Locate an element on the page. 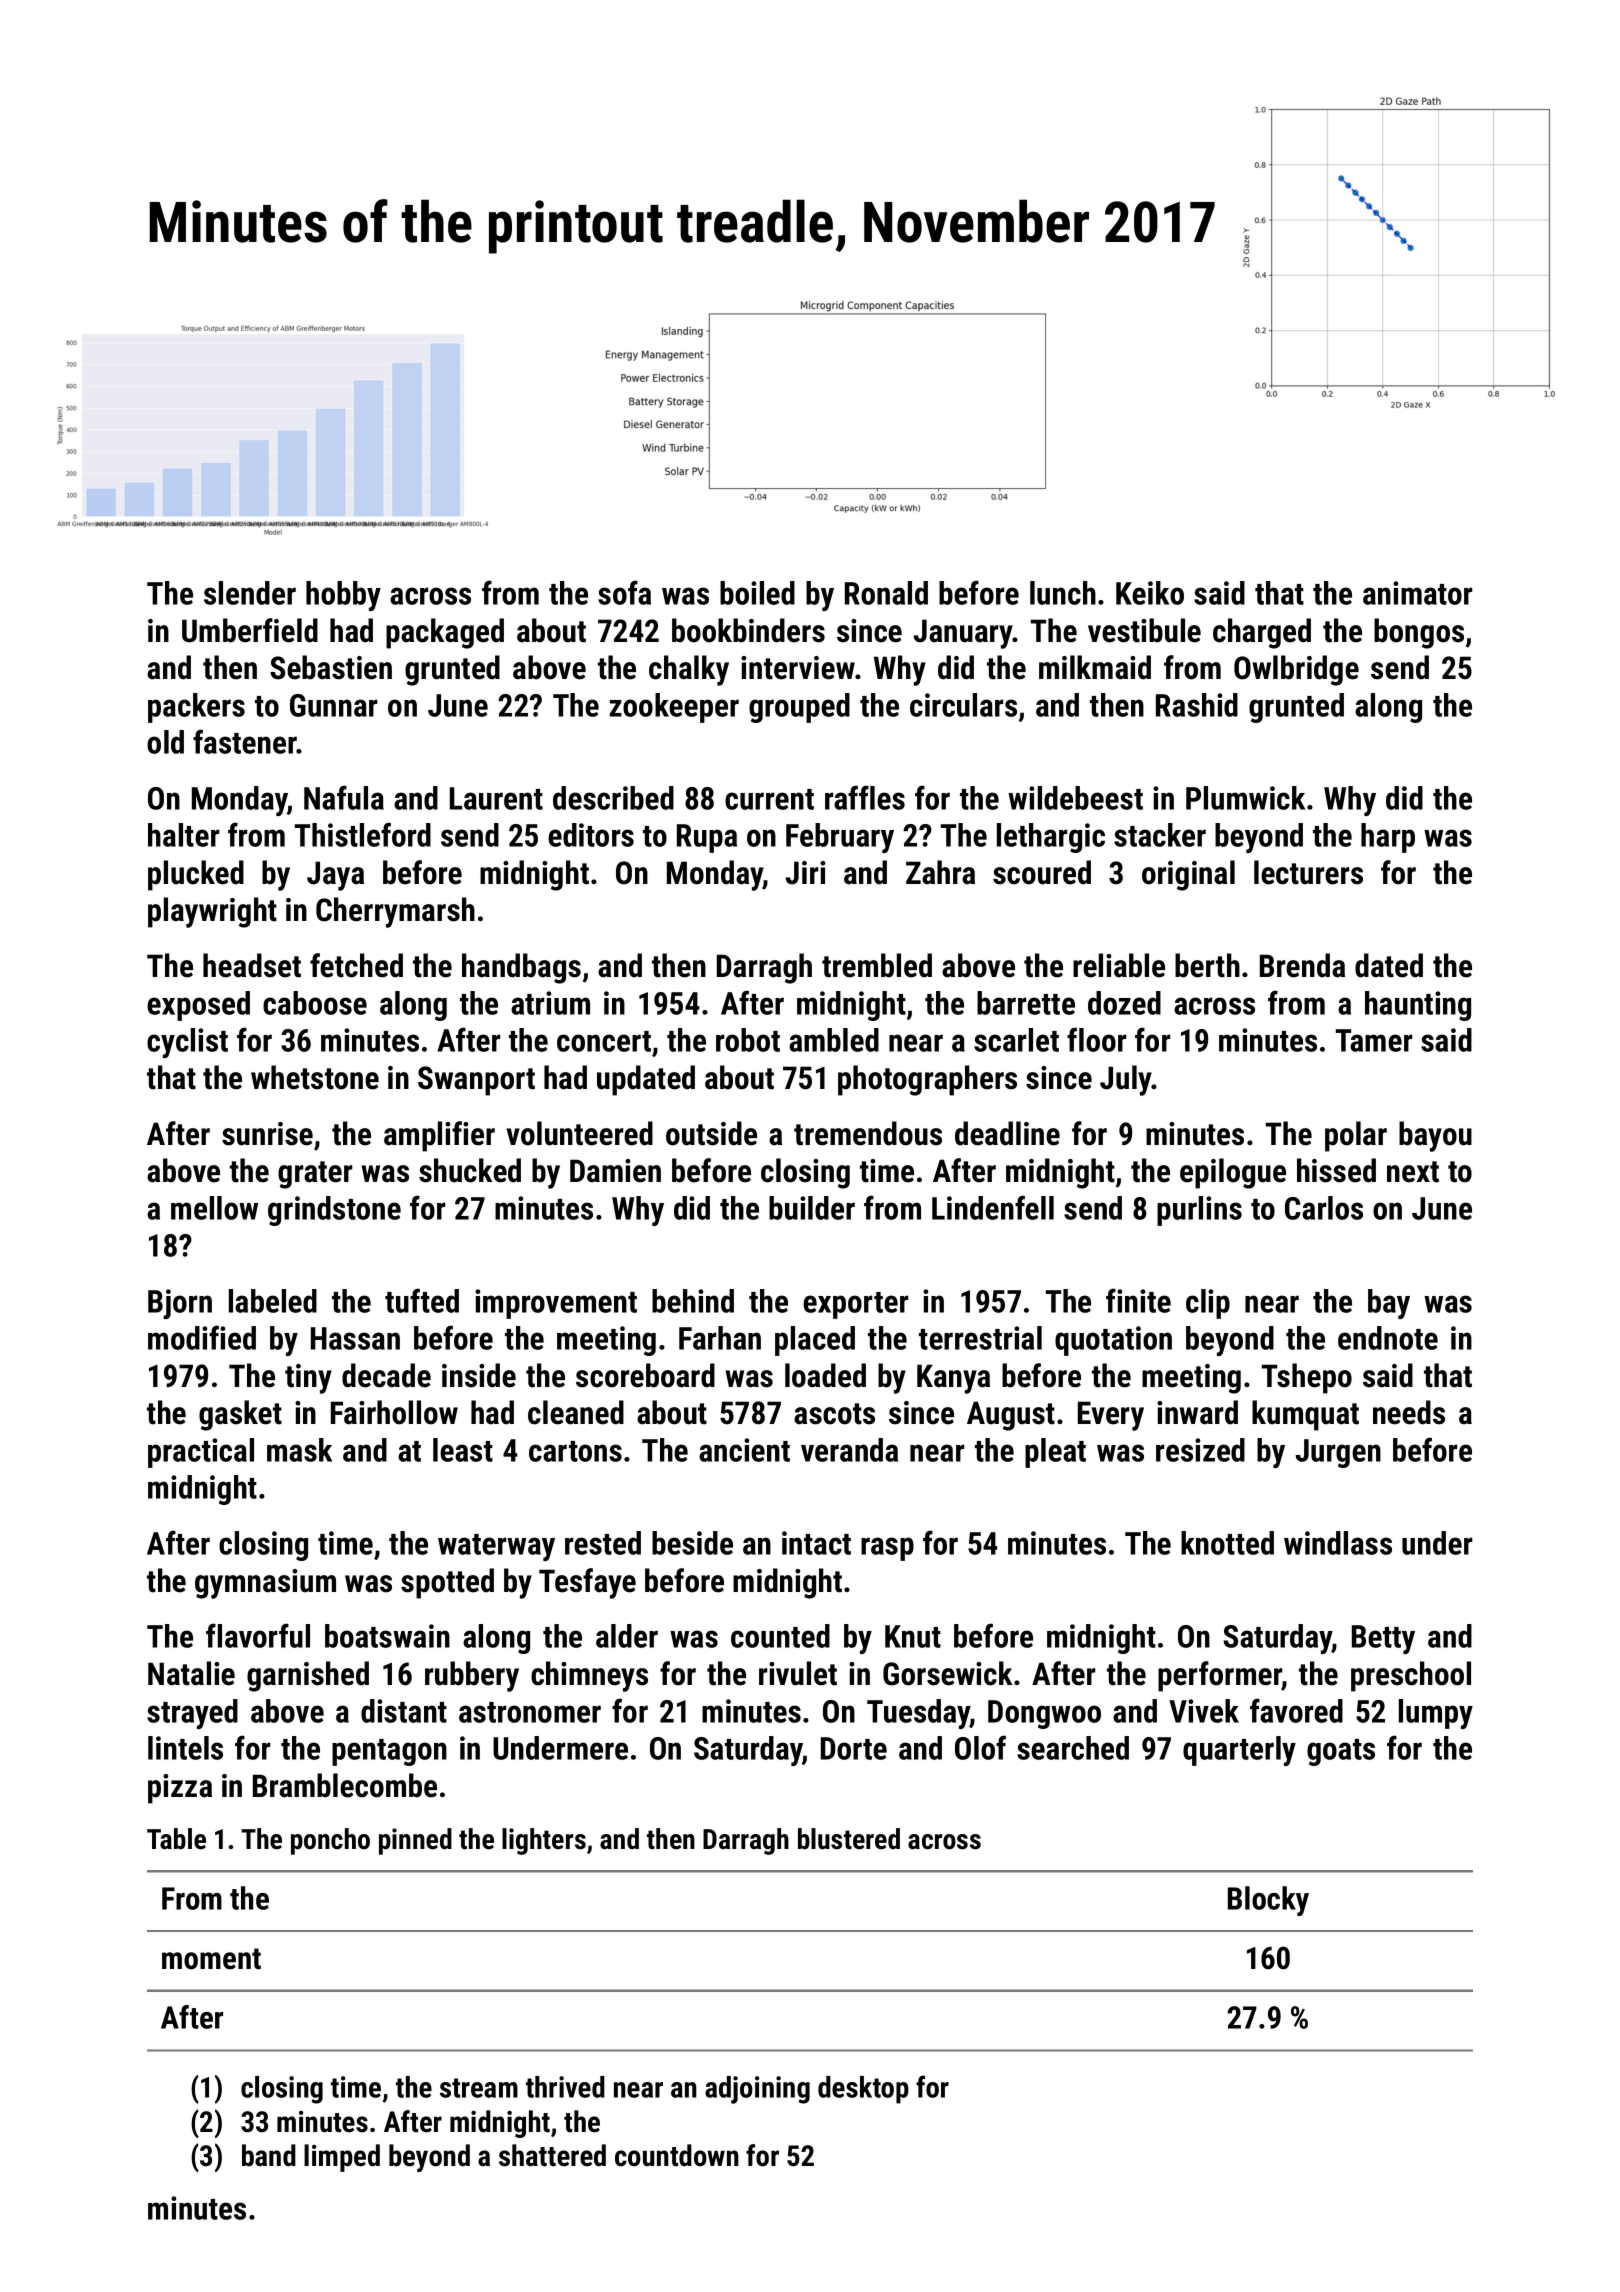 Image resolution: width=1620 pixels, height=2292 pixels. Carlos is located at coordinates (1324, 1208).
